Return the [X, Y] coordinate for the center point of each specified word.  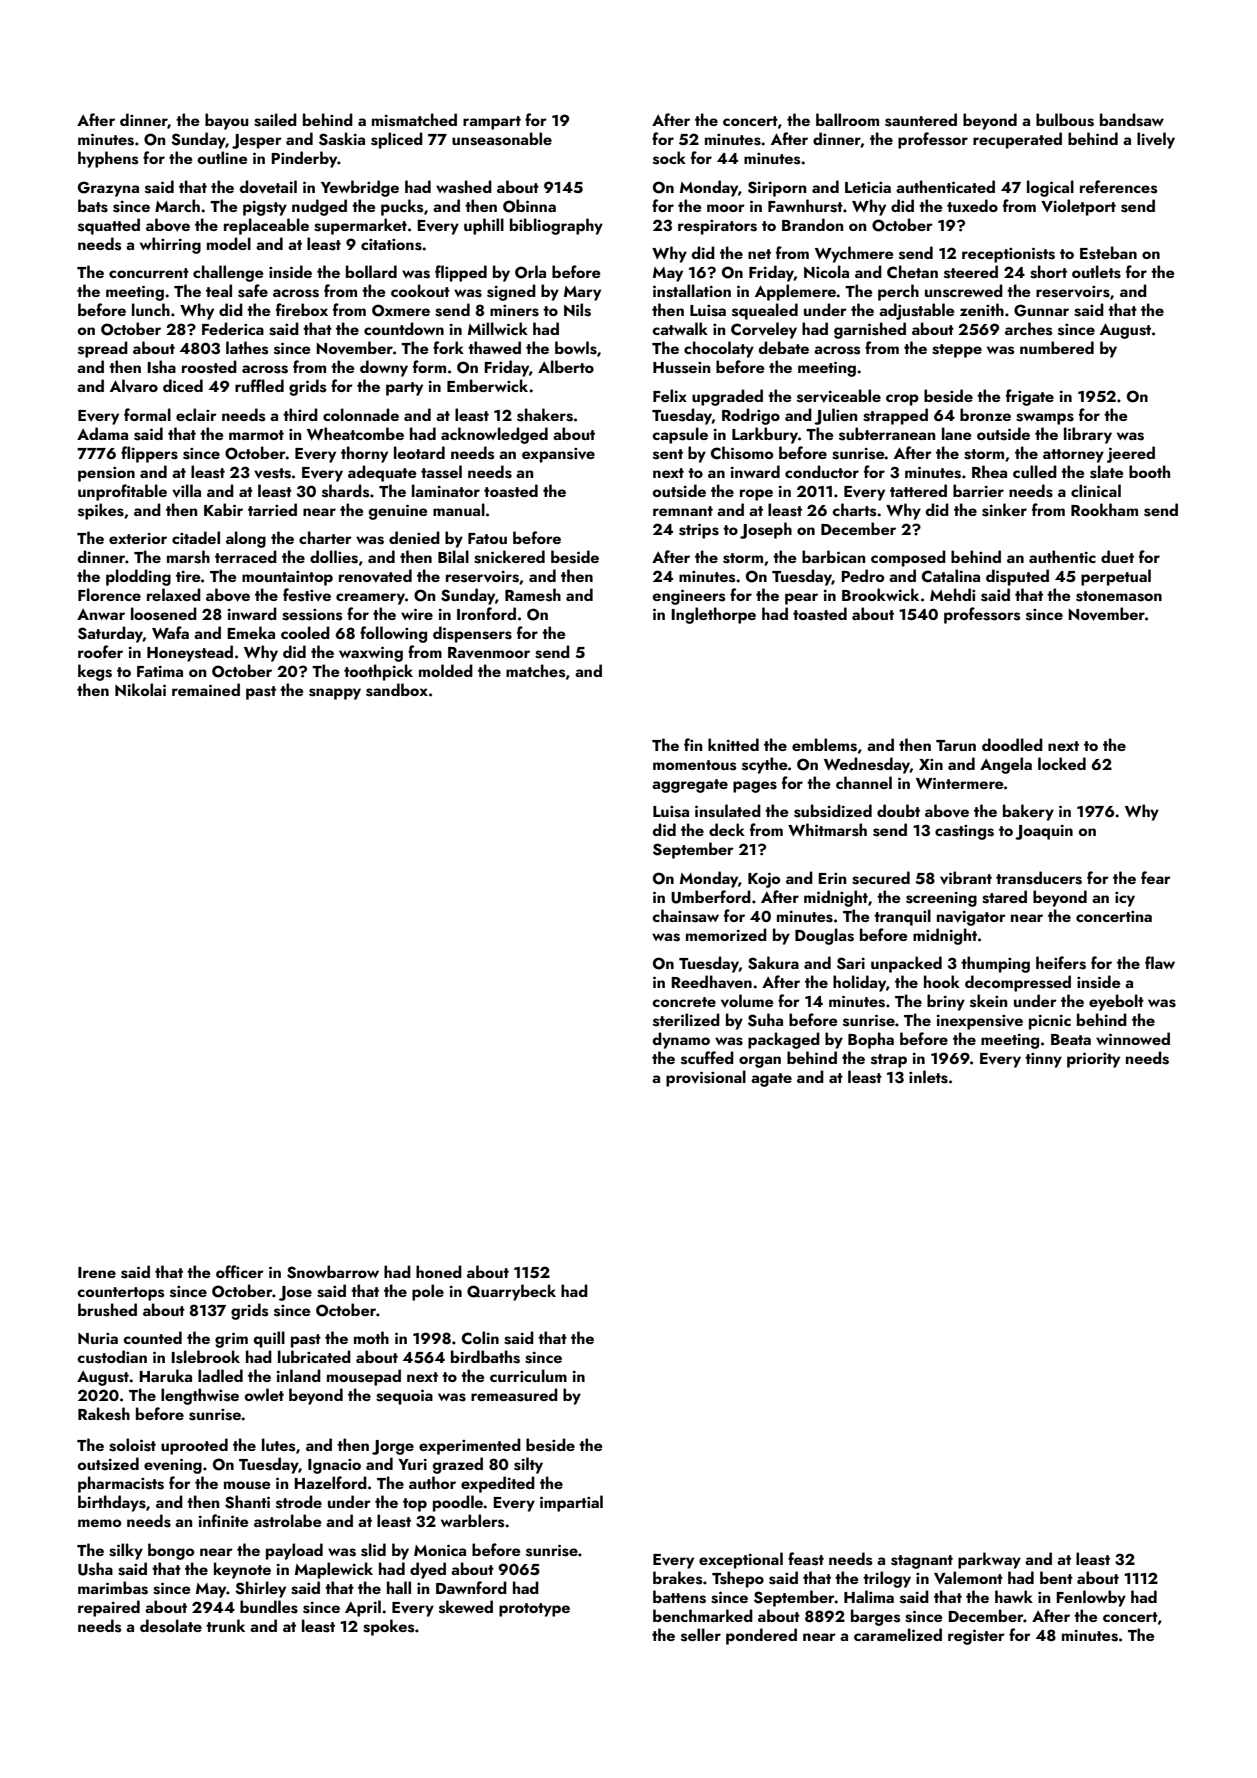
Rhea [989, 471]
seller [701, 1635]
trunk [225, 1625]
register [976, 1637]
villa [186, 491]
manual [459, 509]
